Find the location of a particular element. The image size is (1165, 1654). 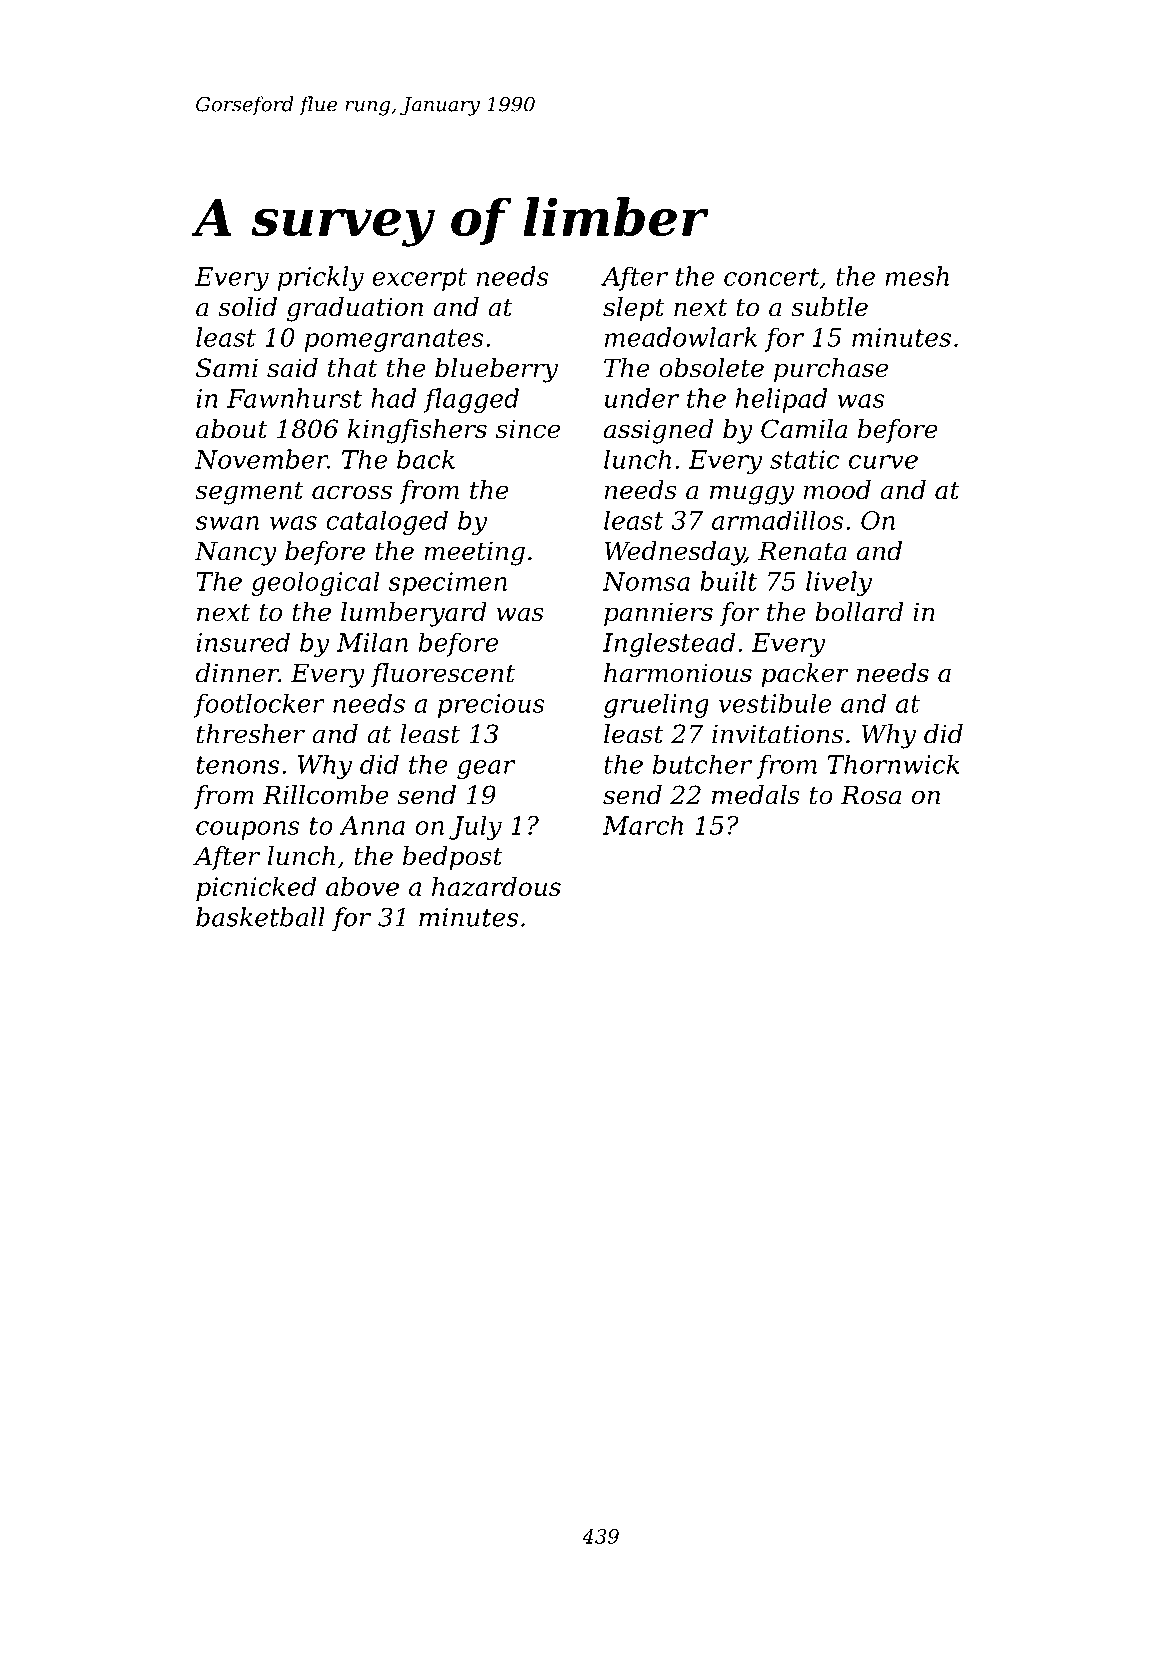

packer is located at coordinates (805, 675).
